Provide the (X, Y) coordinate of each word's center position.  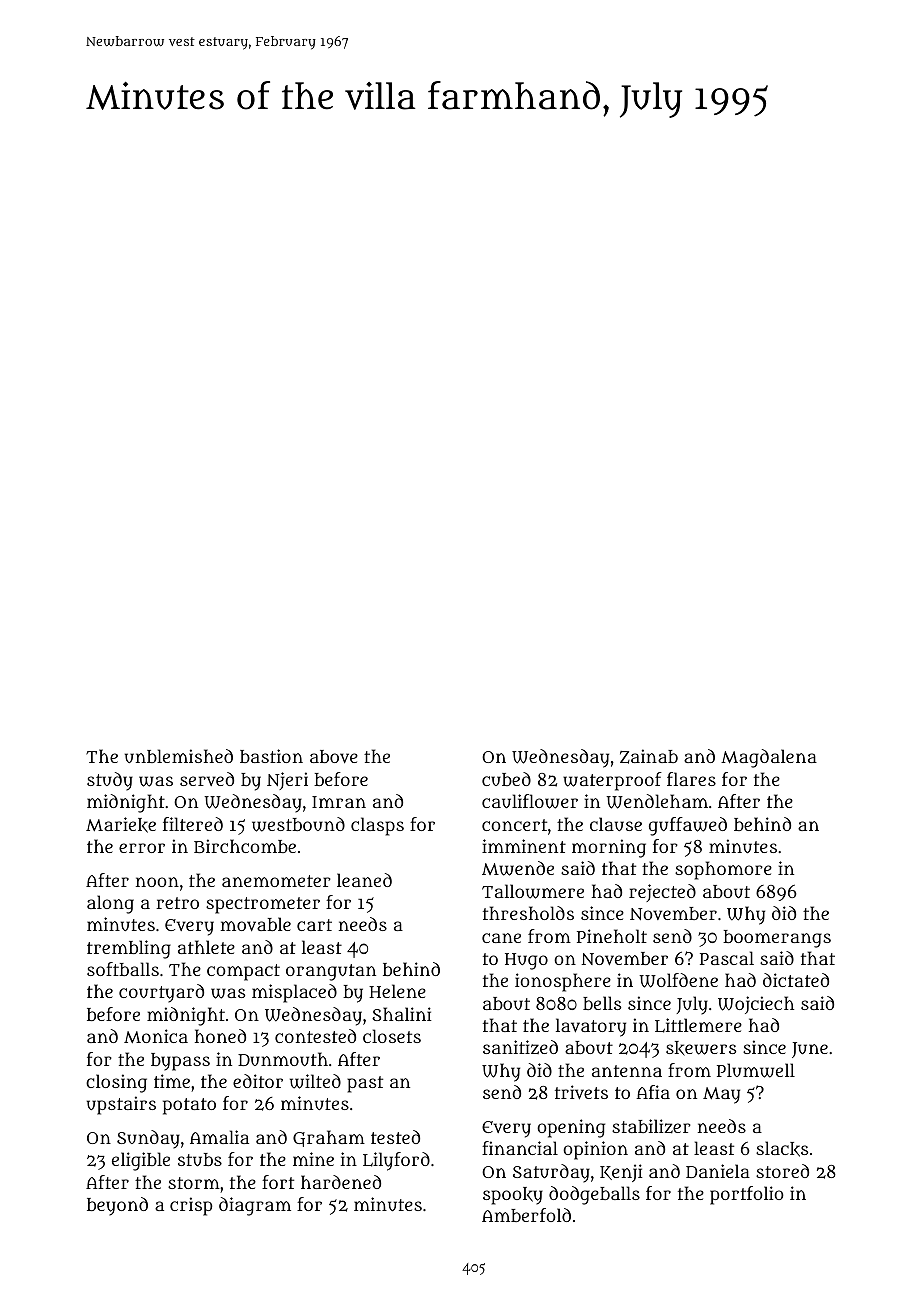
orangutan (331, 972)
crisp (191, 1206)
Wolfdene (678, 980)
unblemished (179, 756)
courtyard (161, 993)
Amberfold (526, 1215)
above (334, 757)
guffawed (688, 826)
